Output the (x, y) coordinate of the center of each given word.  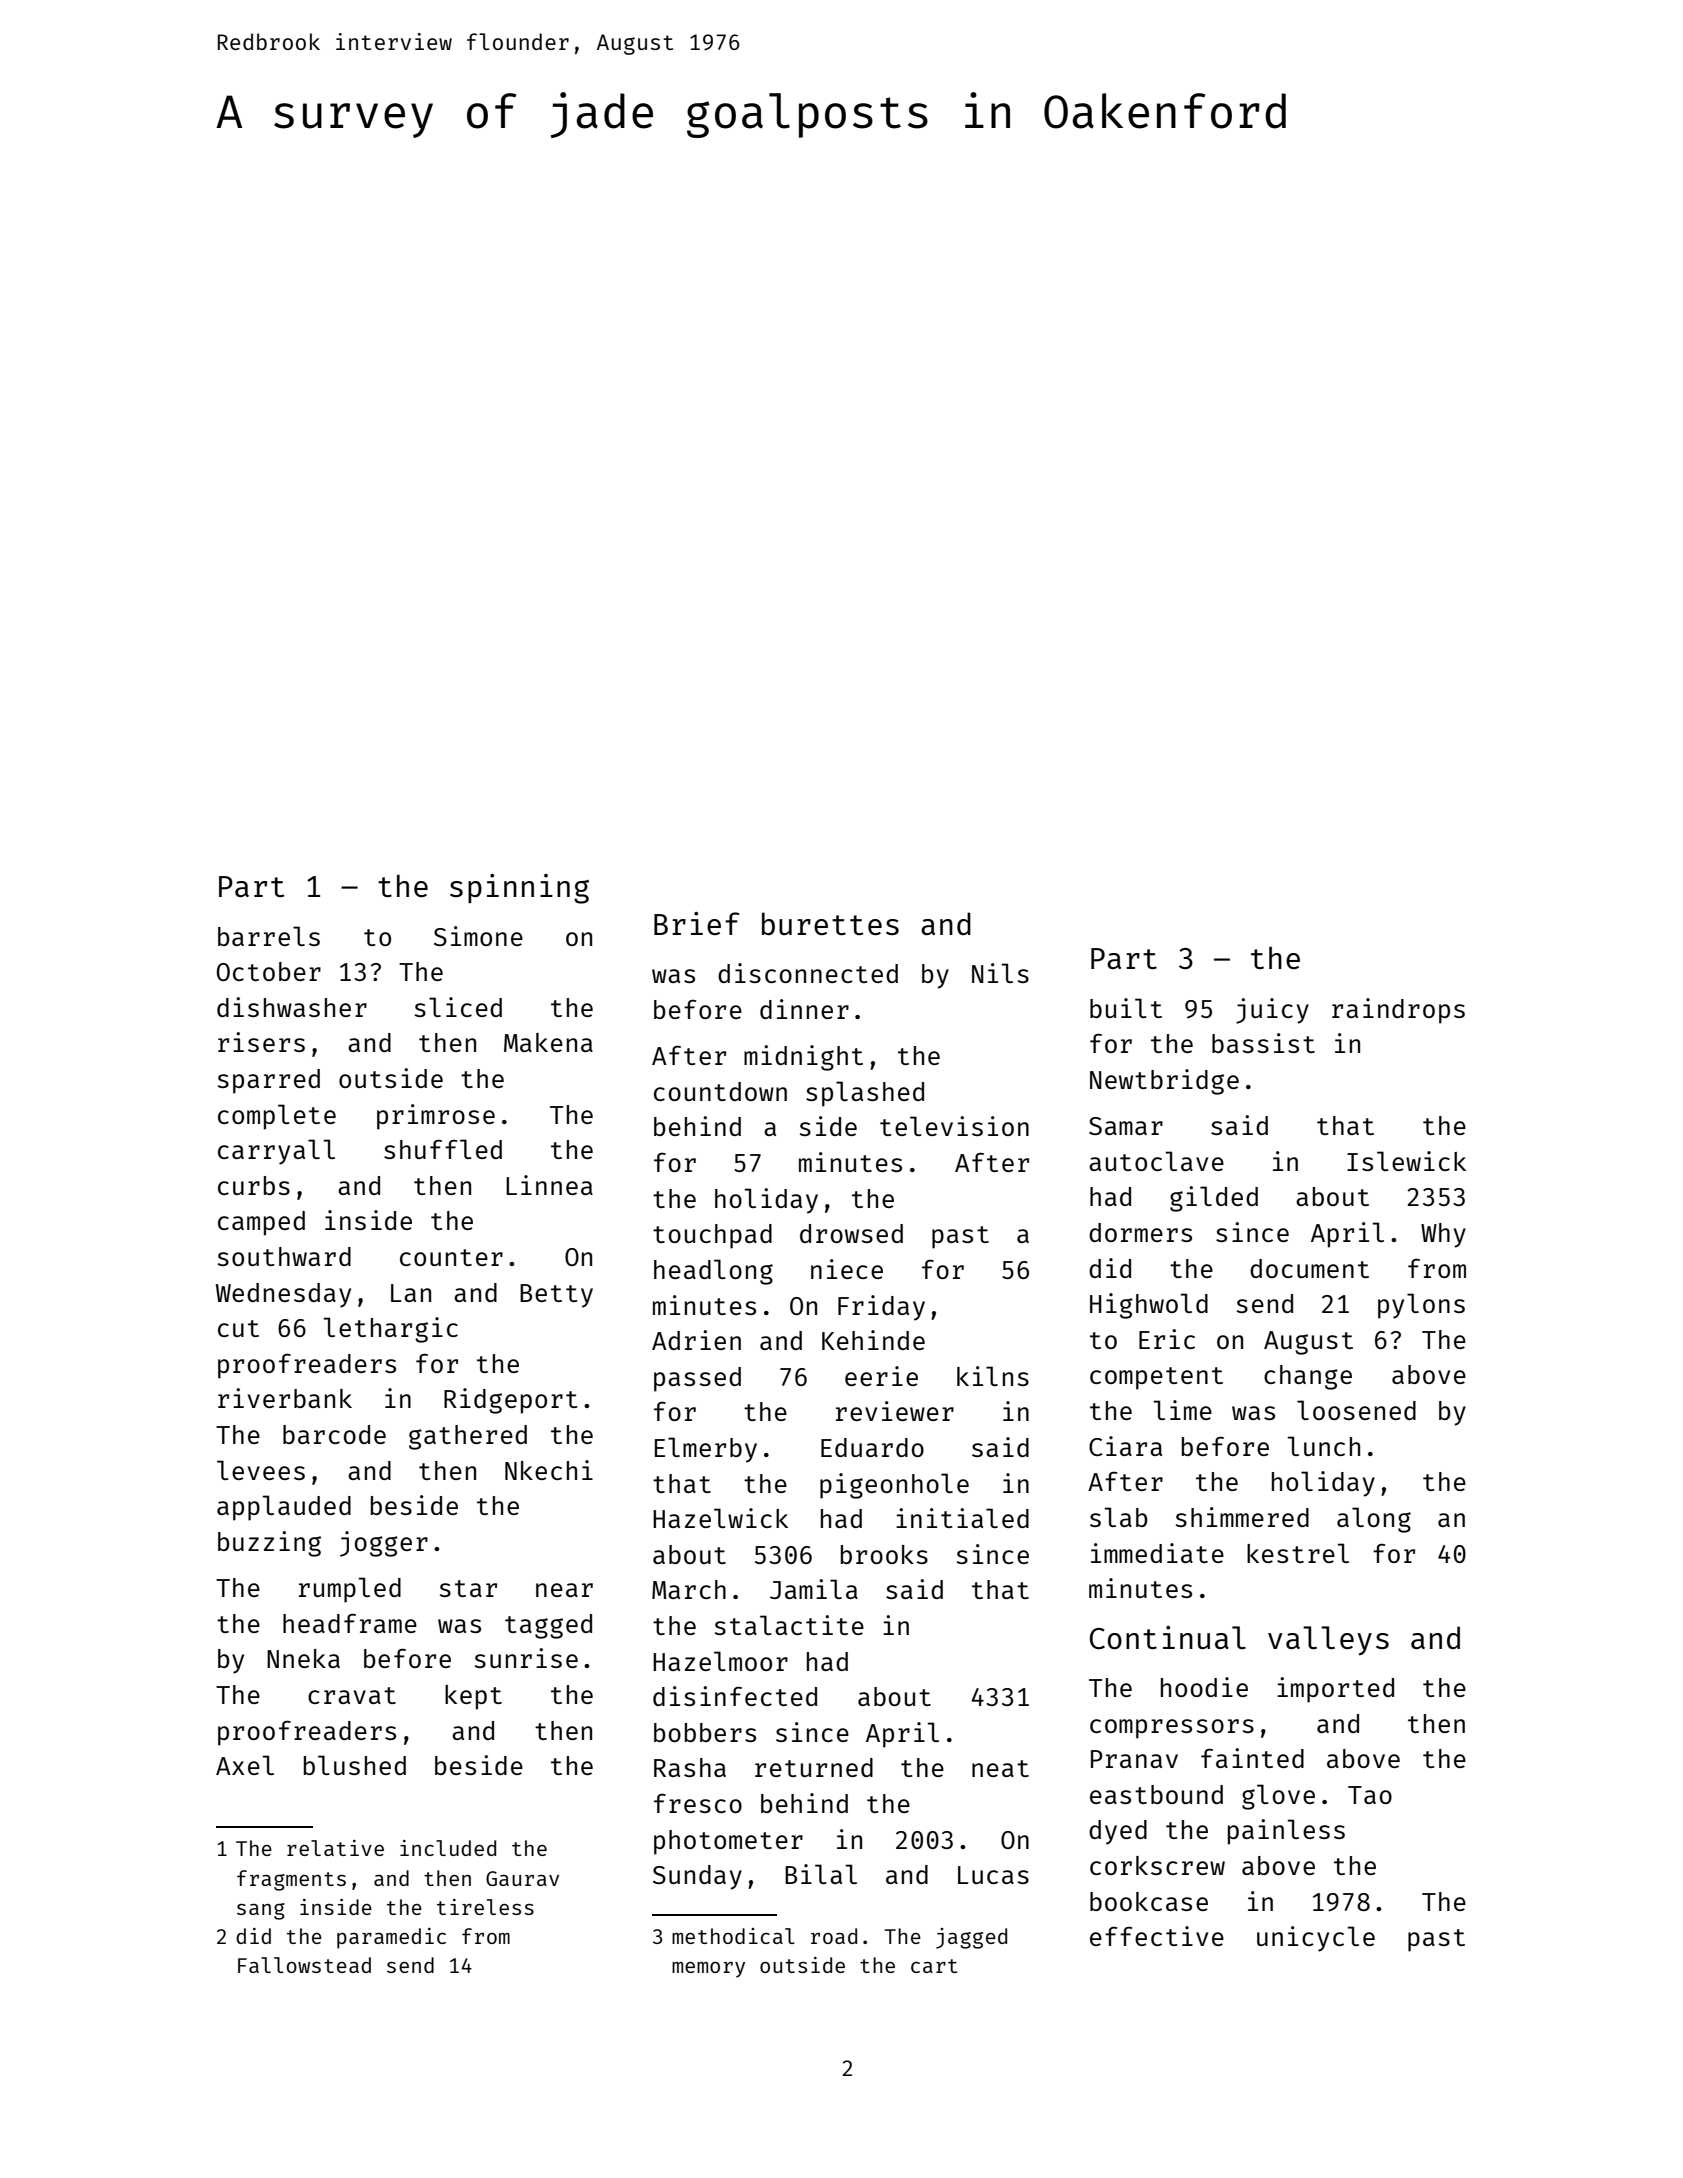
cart (934, 1966)
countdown (720, 1091)
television (954, 1126)
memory (708, 1970)
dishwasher (292, 1007)
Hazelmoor (720, 1661)
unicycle (1316, 1939)
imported (1335, 1690)
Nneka (303, 1658)
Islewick (1406, 1161)
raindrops (1398, 1011)
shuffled (443, 1149)
